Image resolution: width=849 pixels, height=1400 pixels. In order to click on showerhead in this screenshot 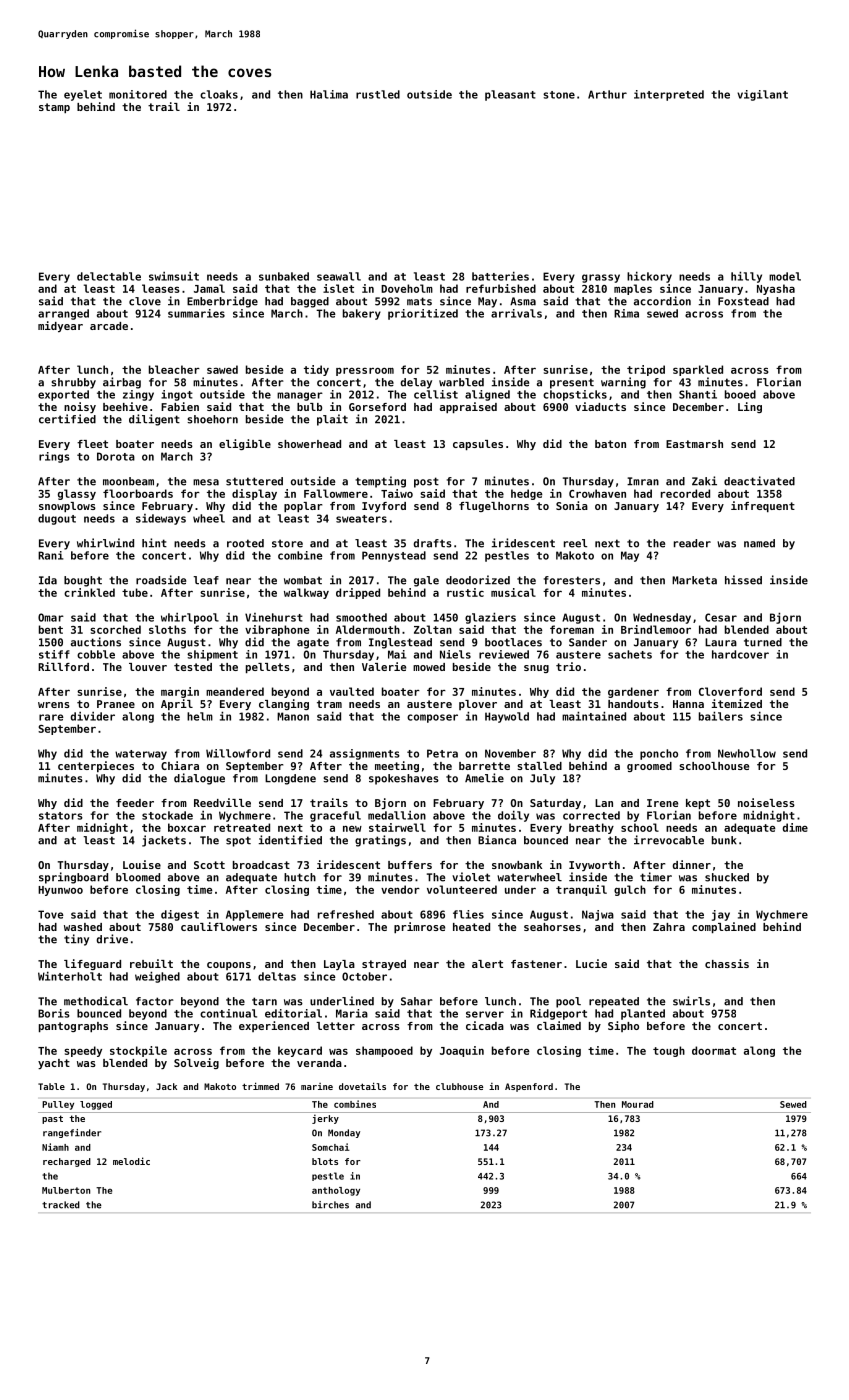, I will do `click(309, 444)`.
